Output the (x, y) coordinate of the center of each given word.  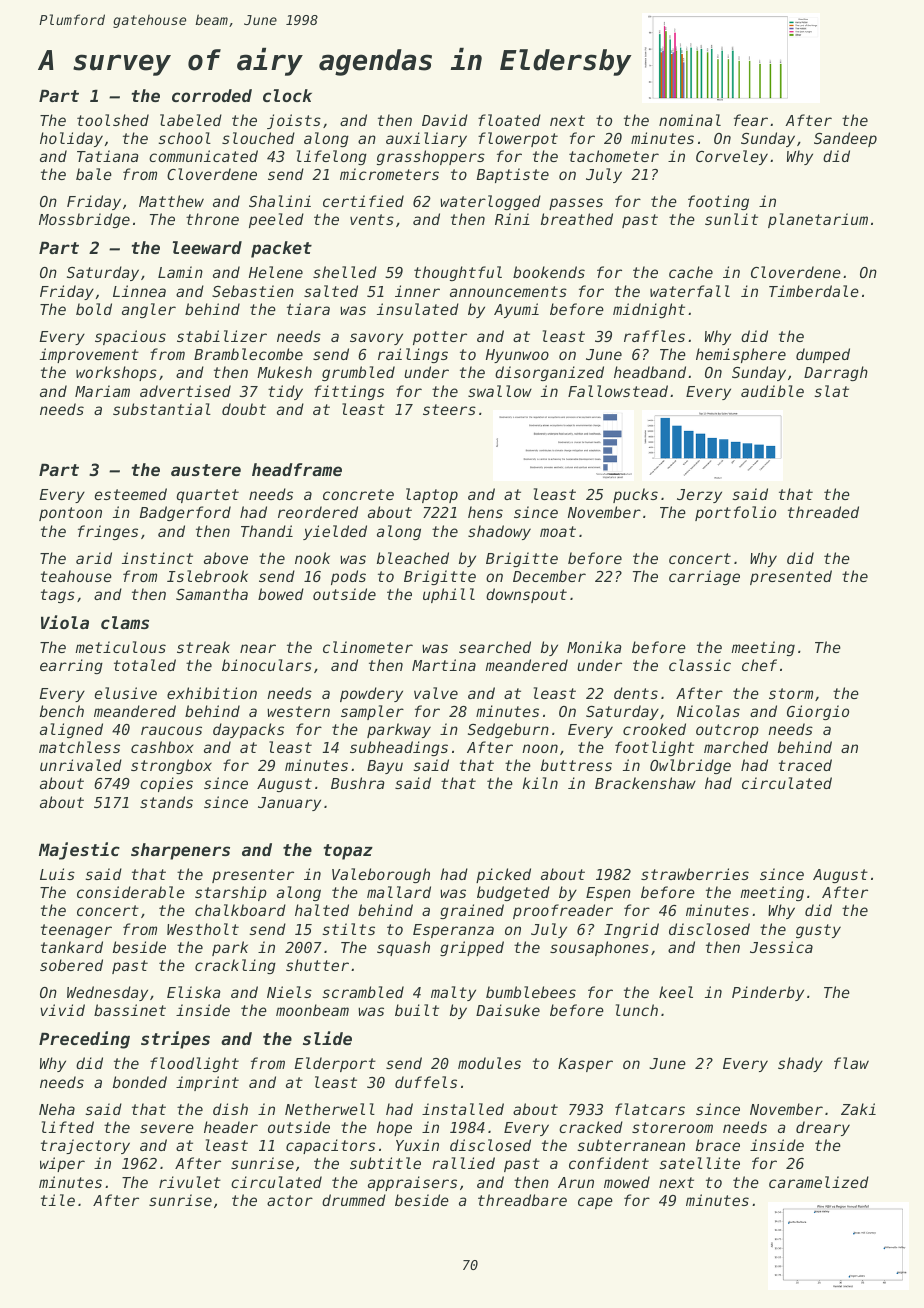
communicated (203, 156)
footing (718, 202)
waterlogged (490, 202)
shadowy (499, 532)
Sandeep (845, 139)
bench (62, 711)
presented (791, 577)
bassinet (130, 1010)
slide (327, 1038)
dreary (823, 1128)
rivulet (190, 1182)
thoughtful (458, 273)
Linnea (139, 291)
